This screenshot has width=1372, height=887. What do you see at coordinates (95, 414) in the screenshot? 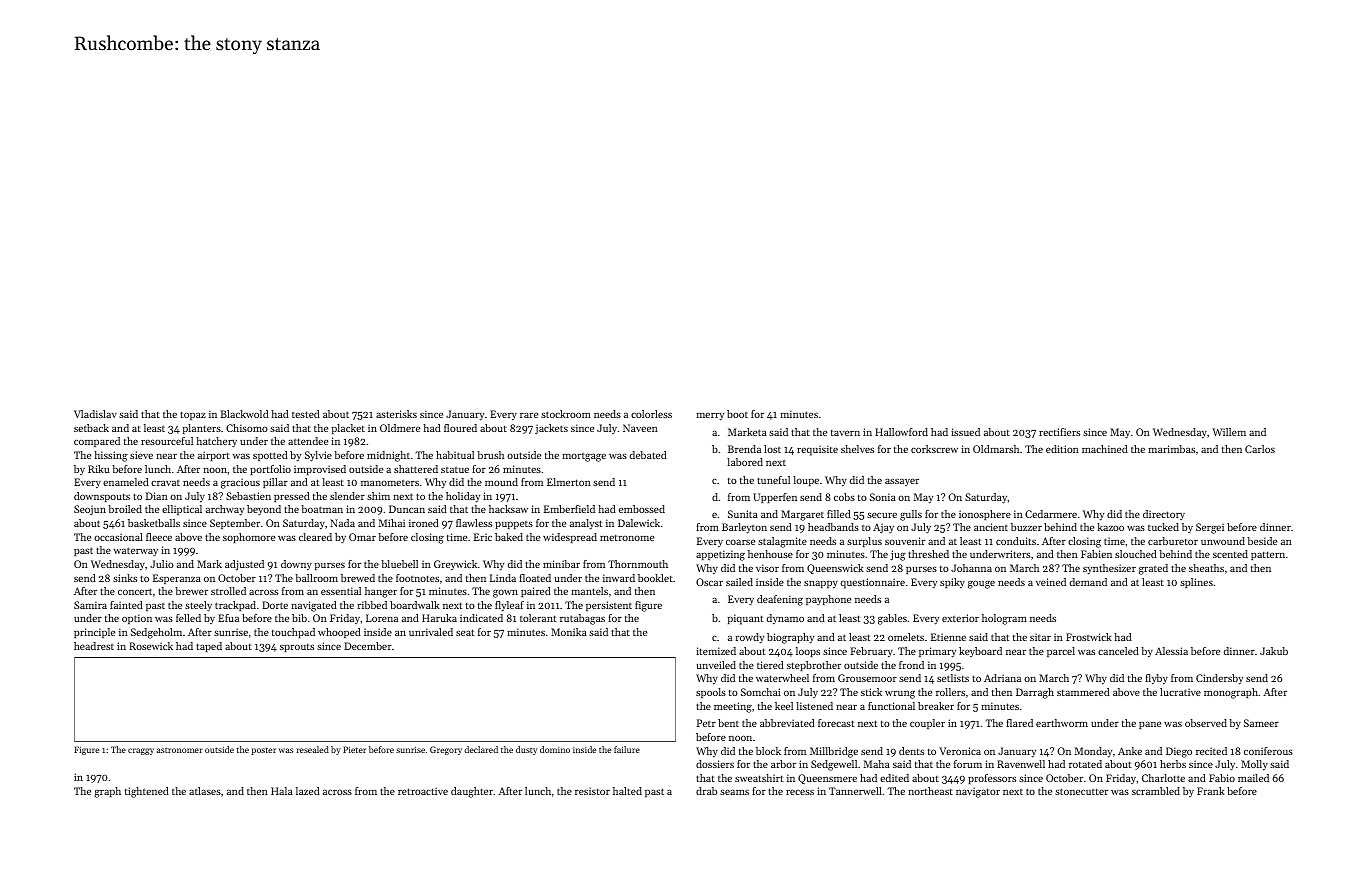
I see `Vladislav` at bounding box center [95, 414].
